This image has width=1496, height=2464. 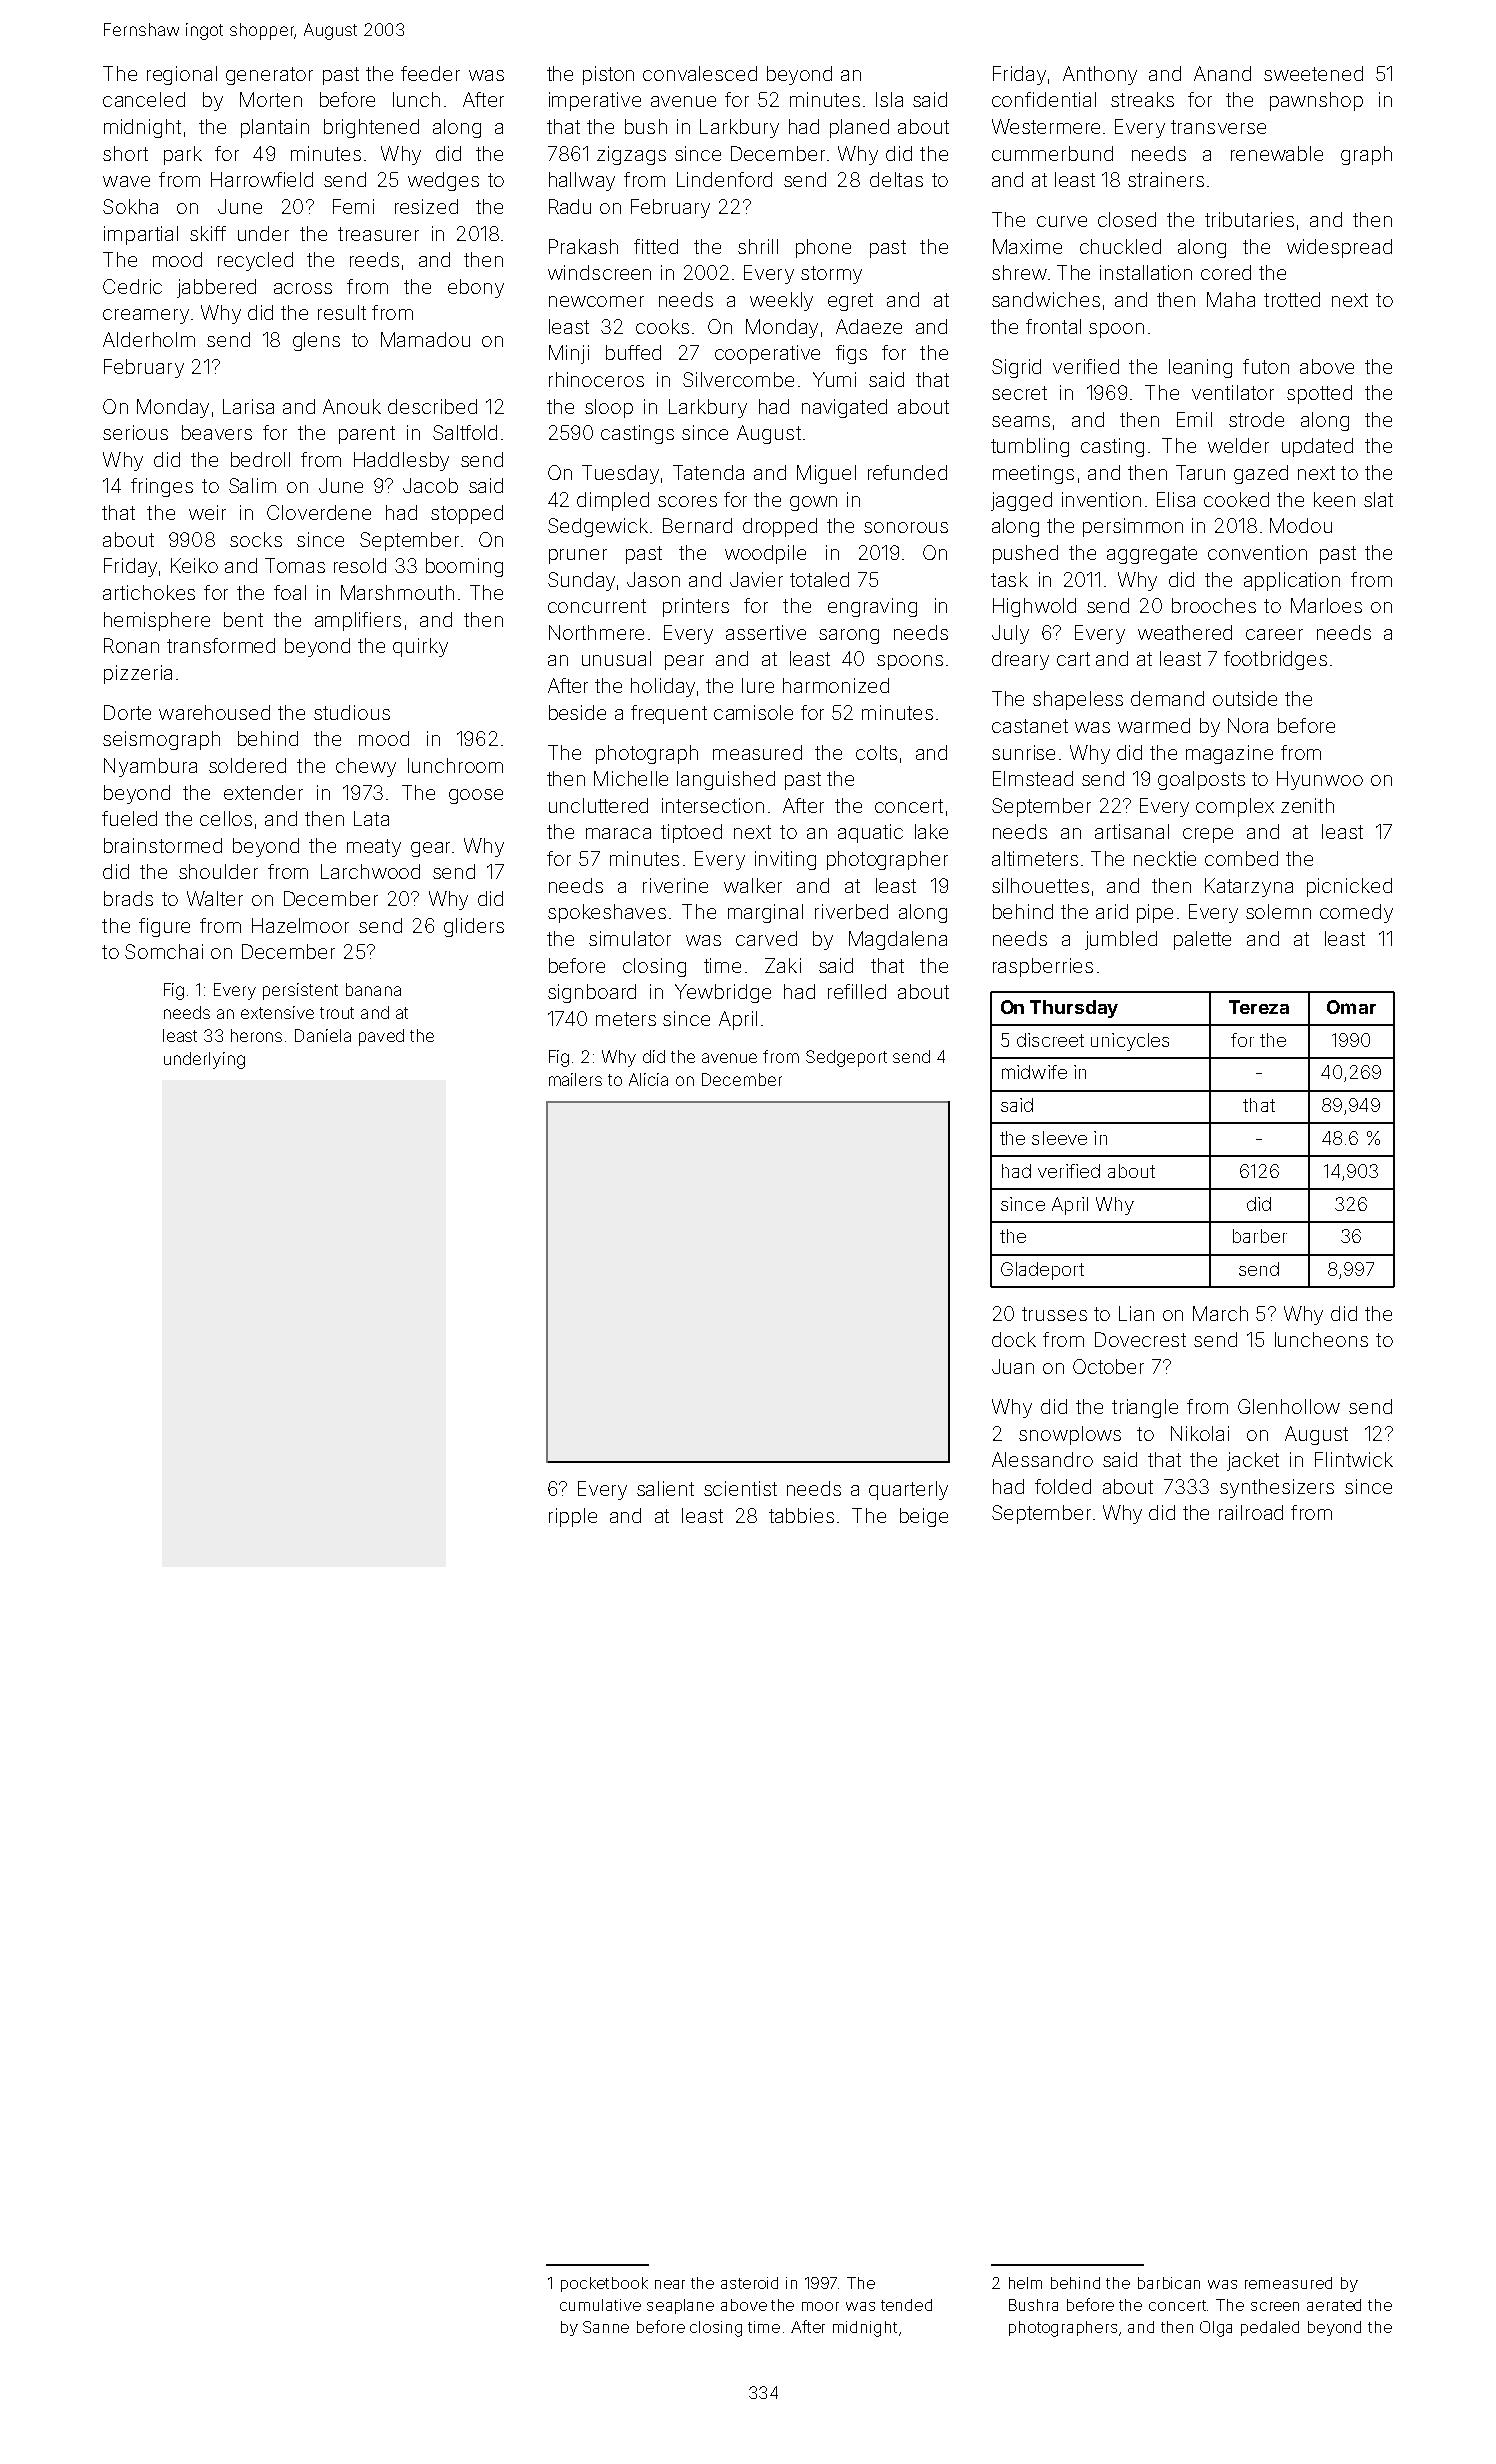 What do you see at coordinates (1313, 73) in the image?
I see `sweetened` at bounding box center [1313, 73].
